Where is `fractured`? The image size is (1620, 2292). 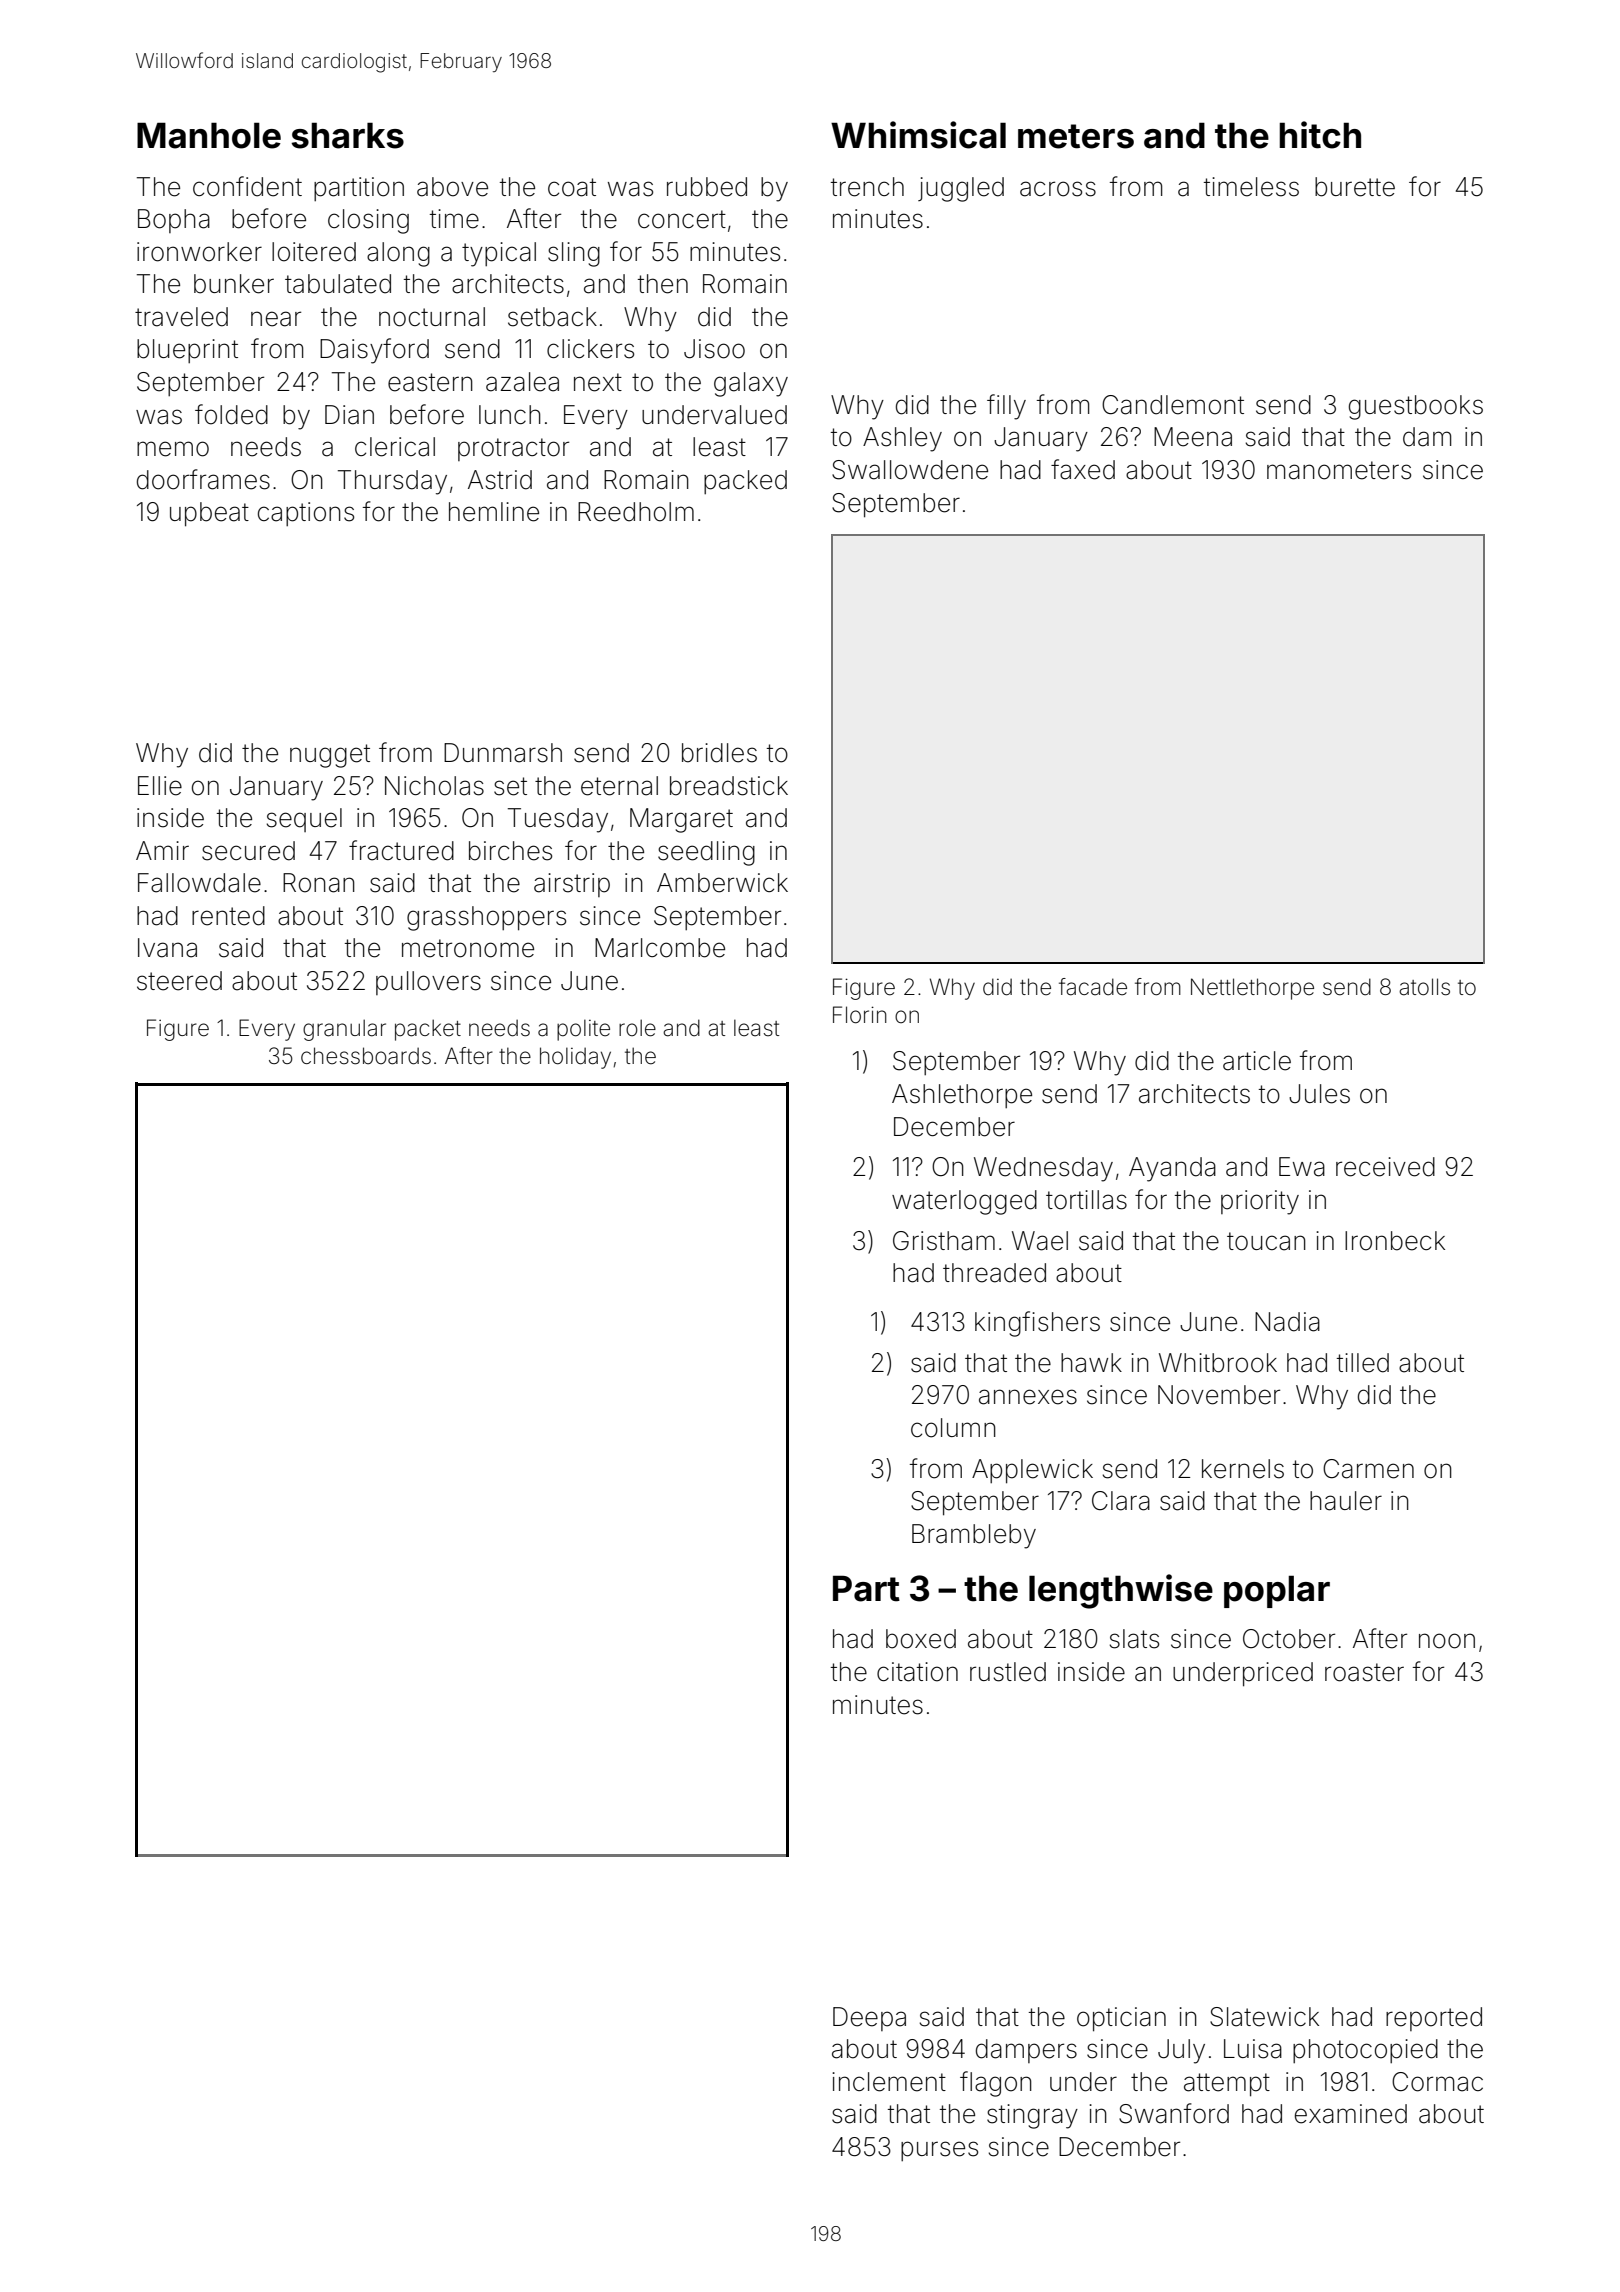 fractured is located at coordinates (401, 850).
